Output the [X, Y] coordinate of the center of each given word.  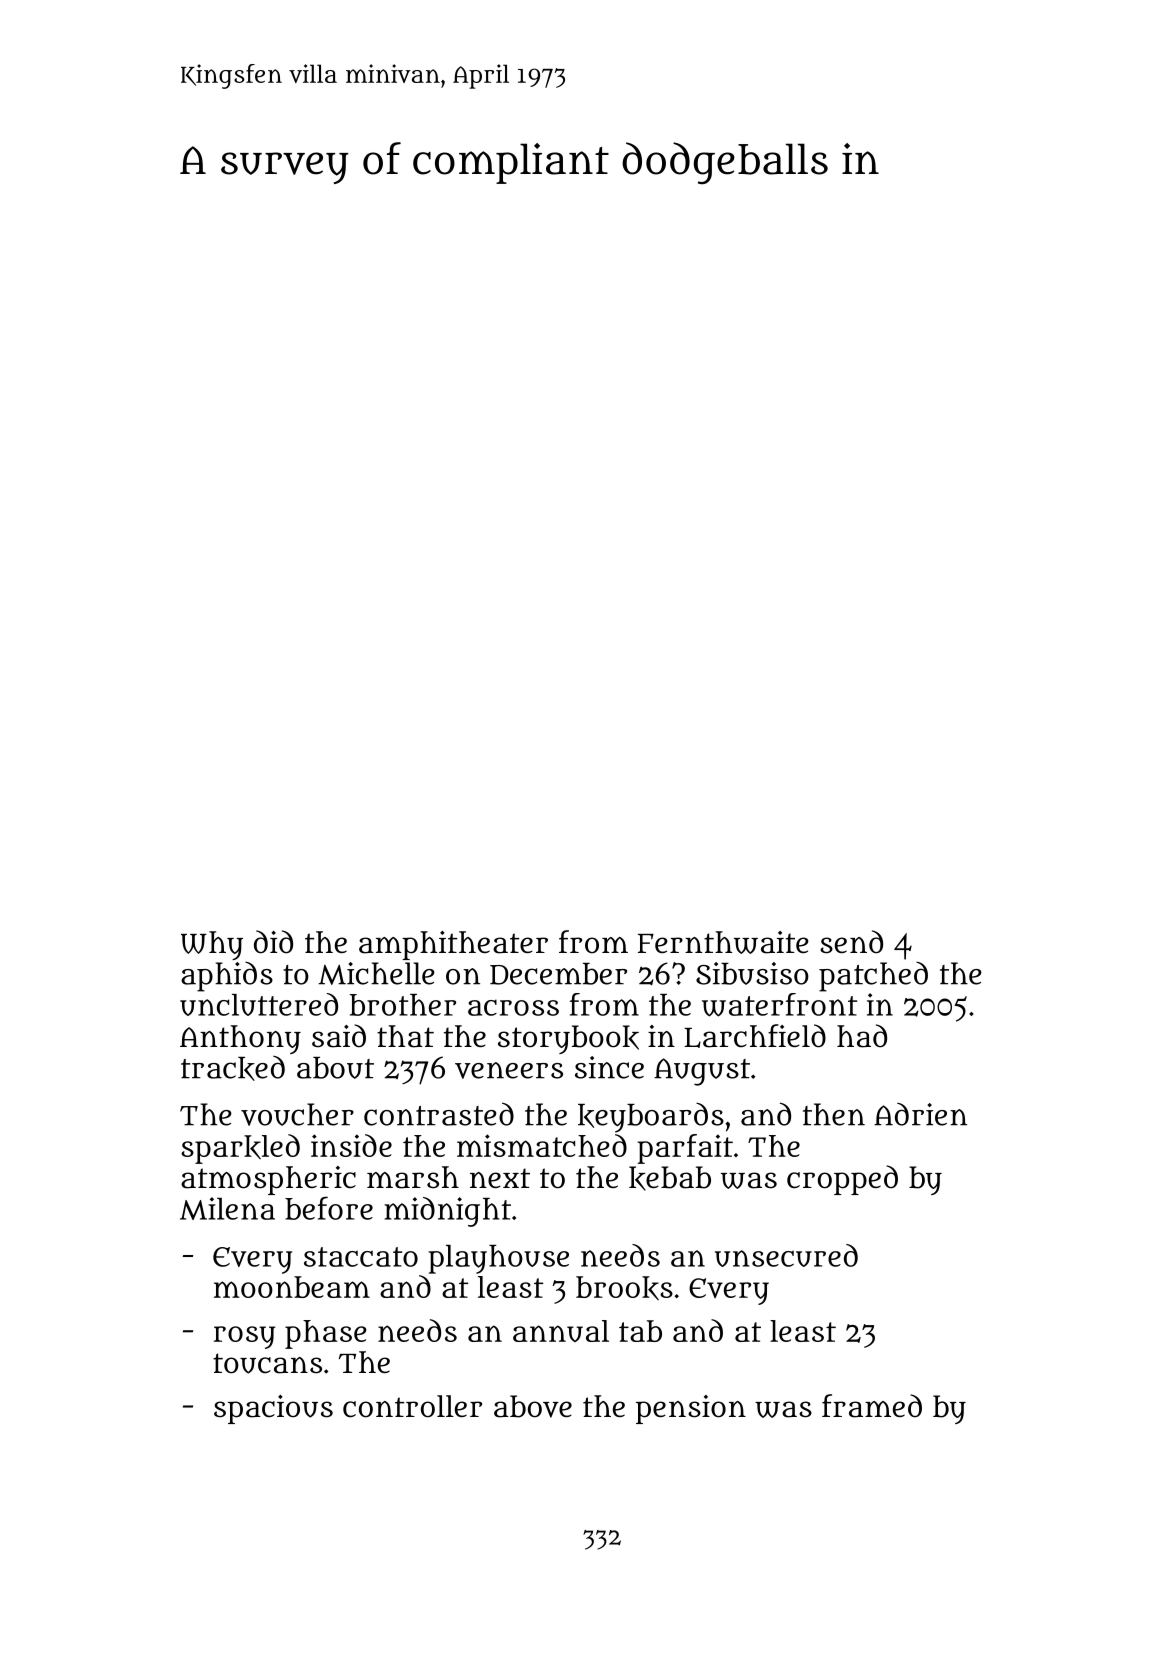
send [851, 942]
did [273, 942]
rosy [244, 1337]
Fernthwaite [723, 942]
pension [691, 1409]
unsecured [786, 1255]
